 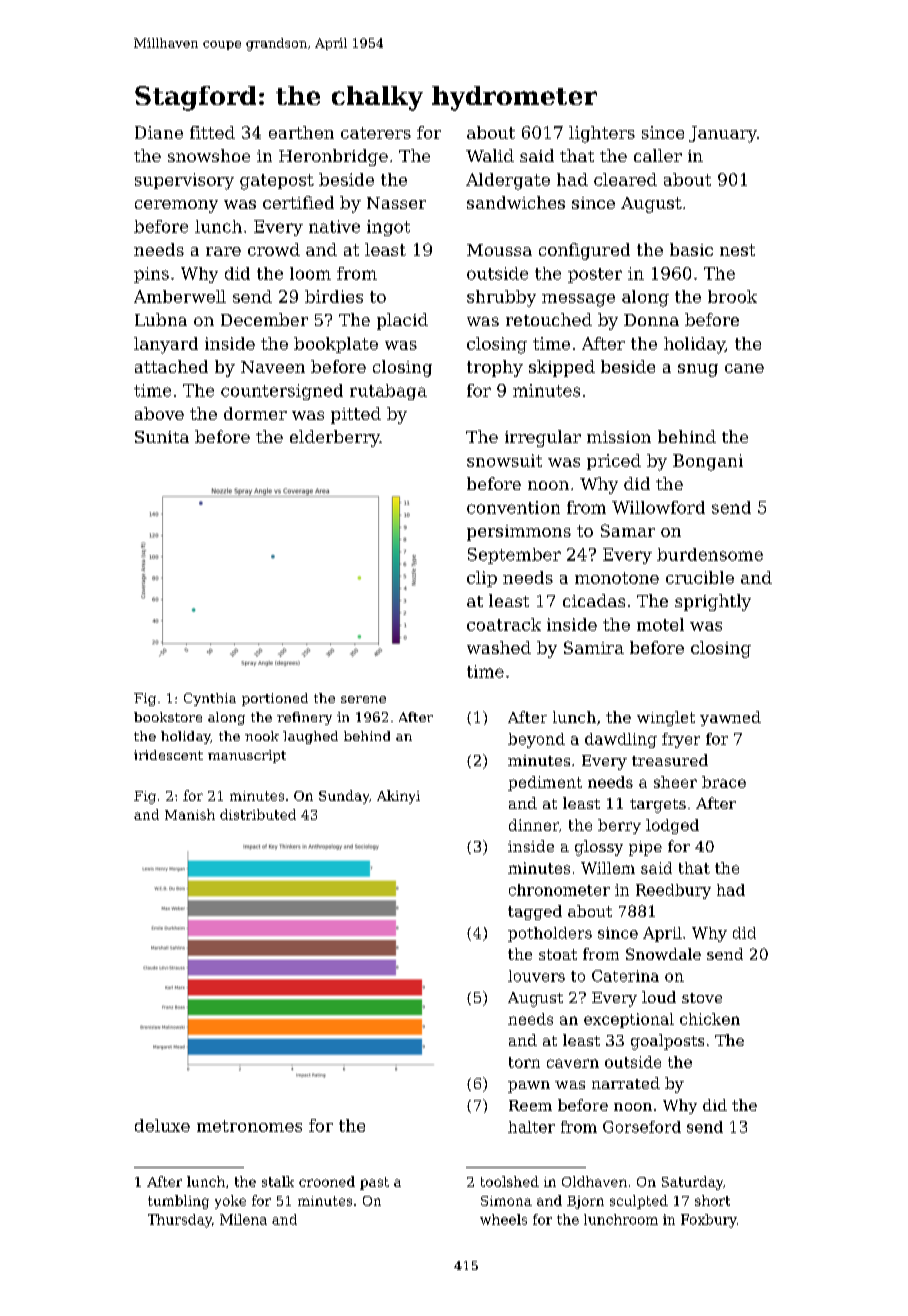 What do you see at coordinates (490, 155) in the image?
I see `Walid` at bounding box center [490, 155].
